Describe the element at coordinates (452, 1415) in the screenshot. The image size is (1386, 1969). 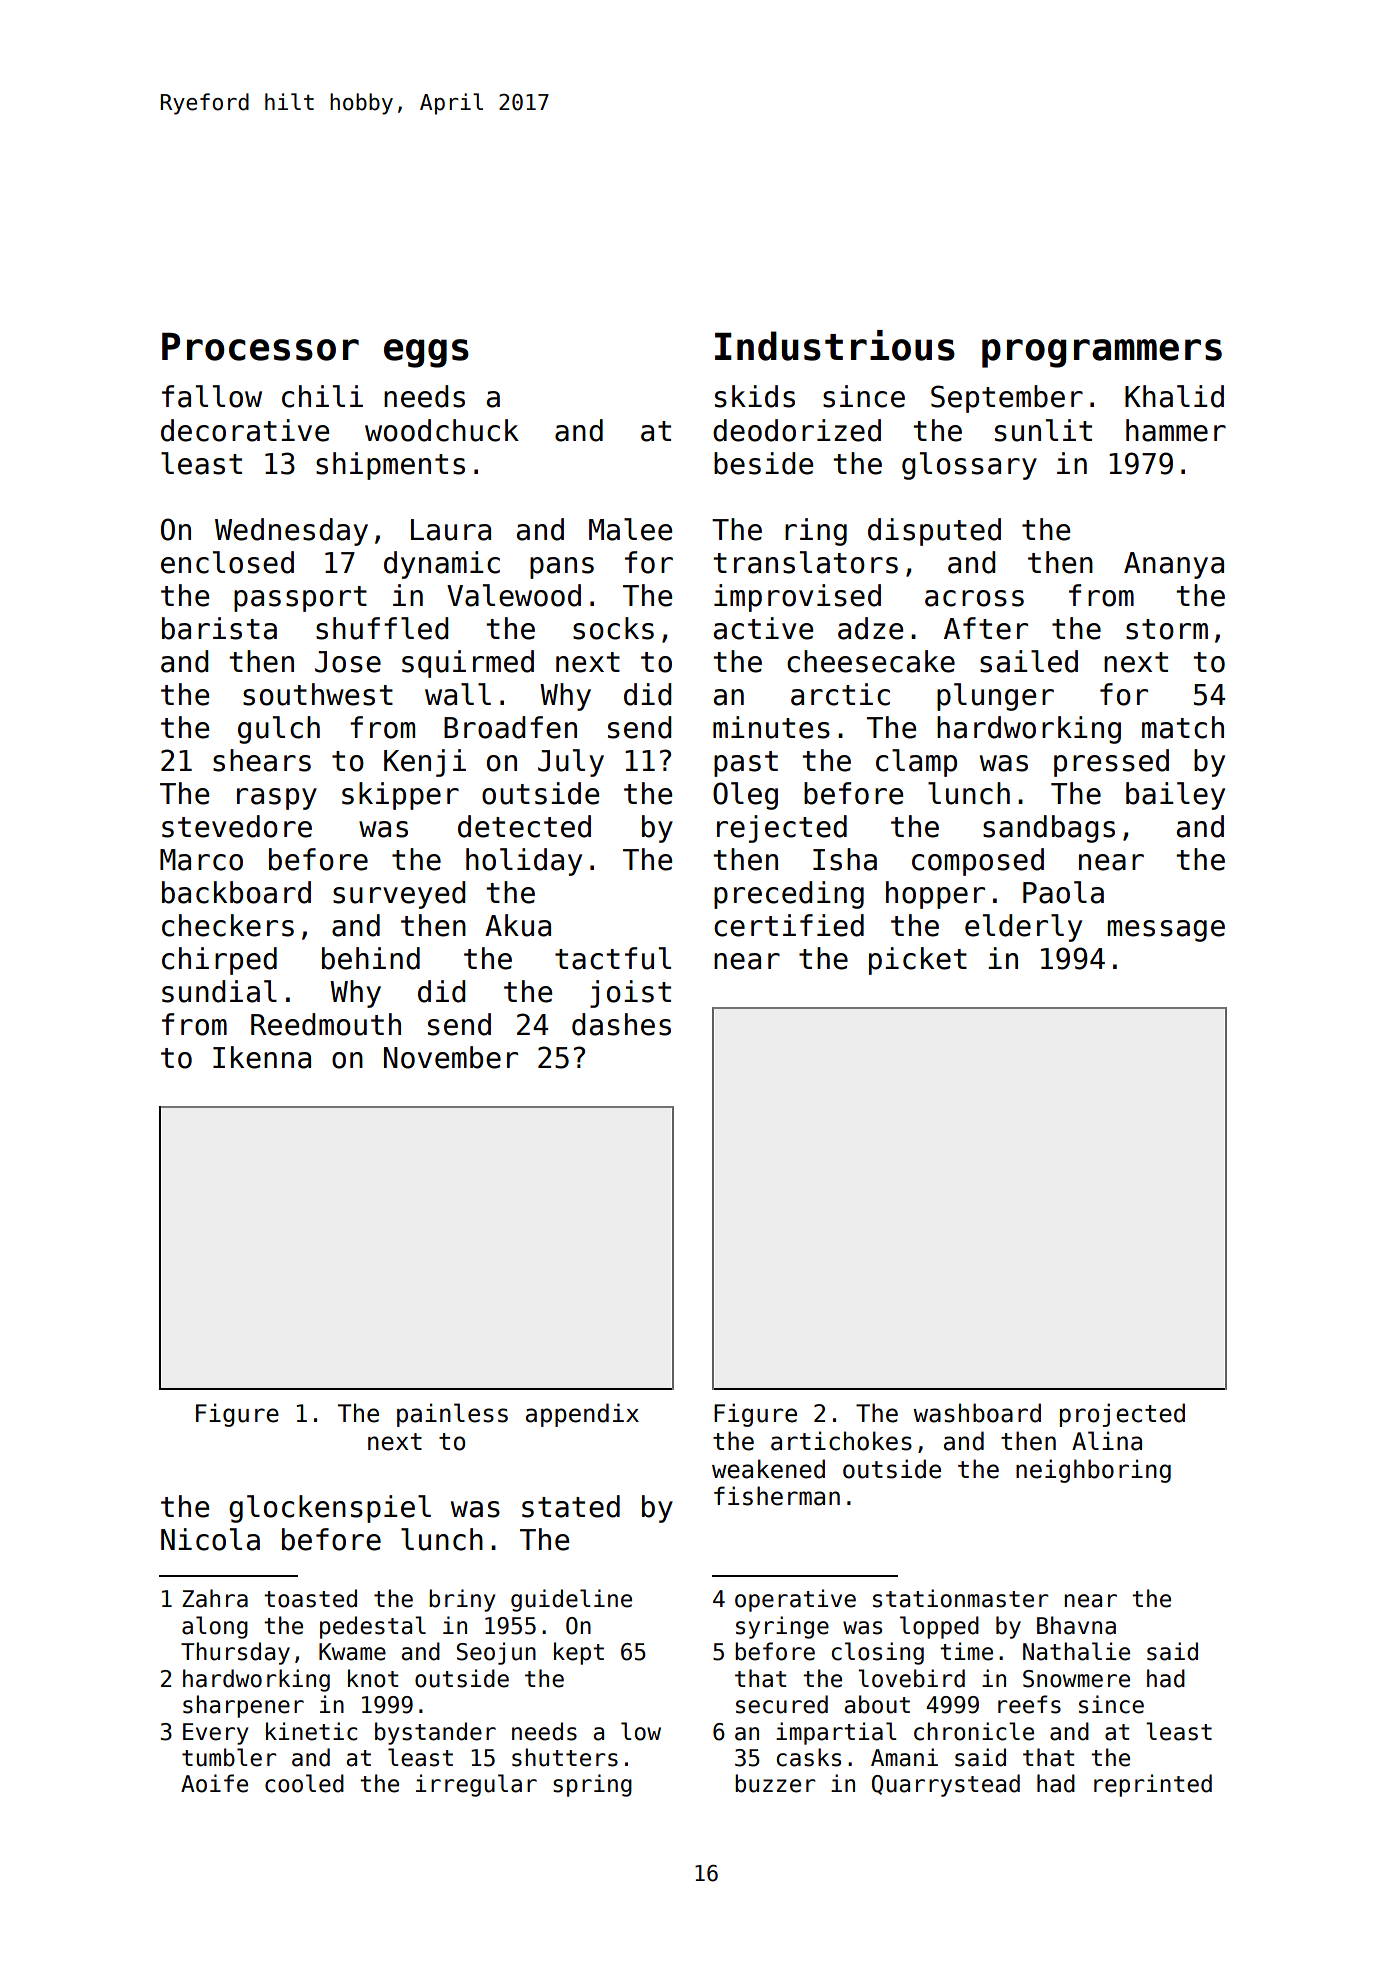
I see `painless` at that location.
